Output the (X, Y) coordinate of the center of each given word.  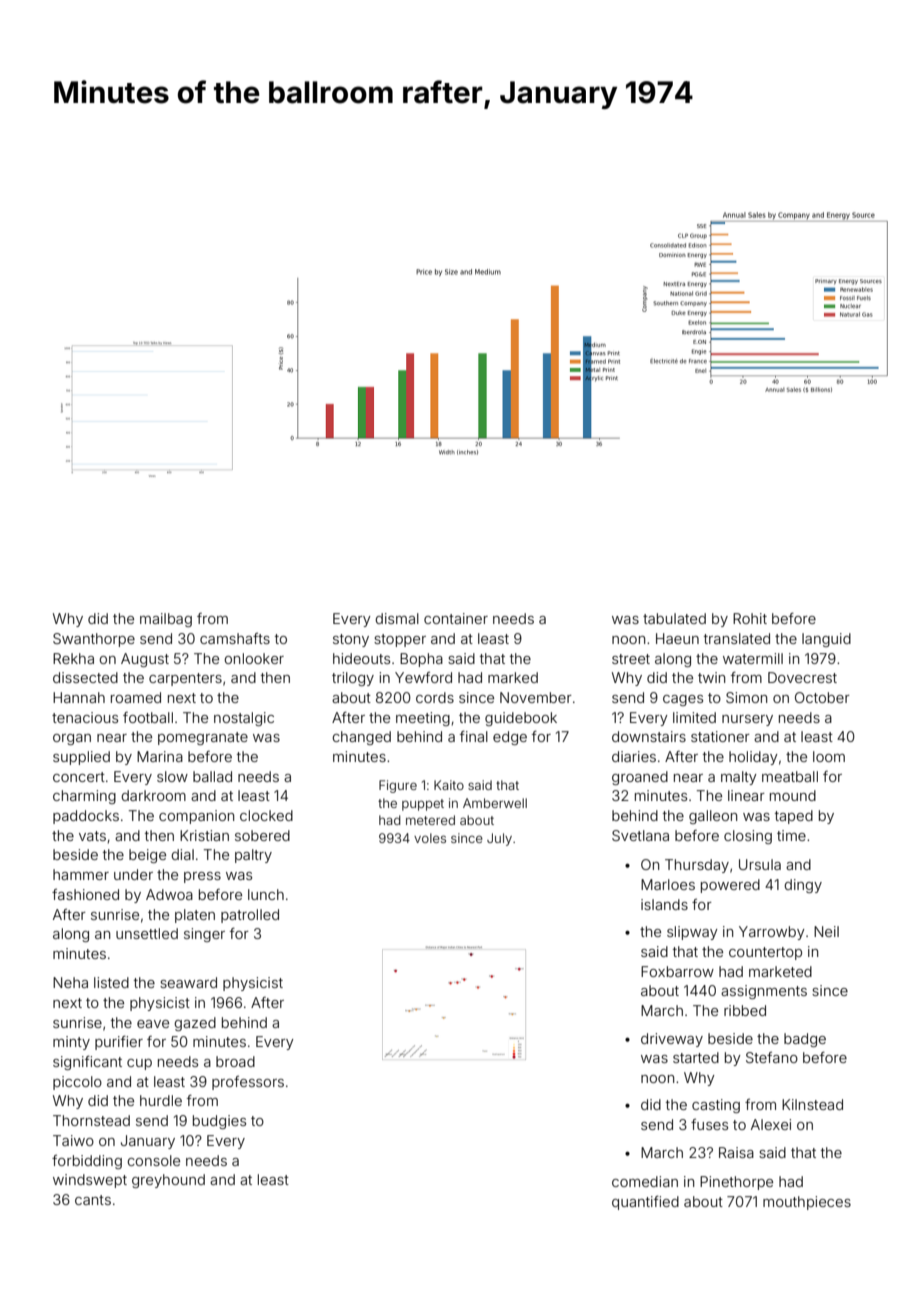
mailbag (166, 620)
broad (235, 1061)
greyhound (168, 1181)
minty (71, 1043)
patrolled (250, 916)
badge (805, 1040)
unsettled (147, 933)
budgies (219, 1122)
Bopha (421, 660)
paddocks (86, 817)
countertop (765, 953)
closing (748, 837)
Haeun (677, 638)
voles (430, 838)
